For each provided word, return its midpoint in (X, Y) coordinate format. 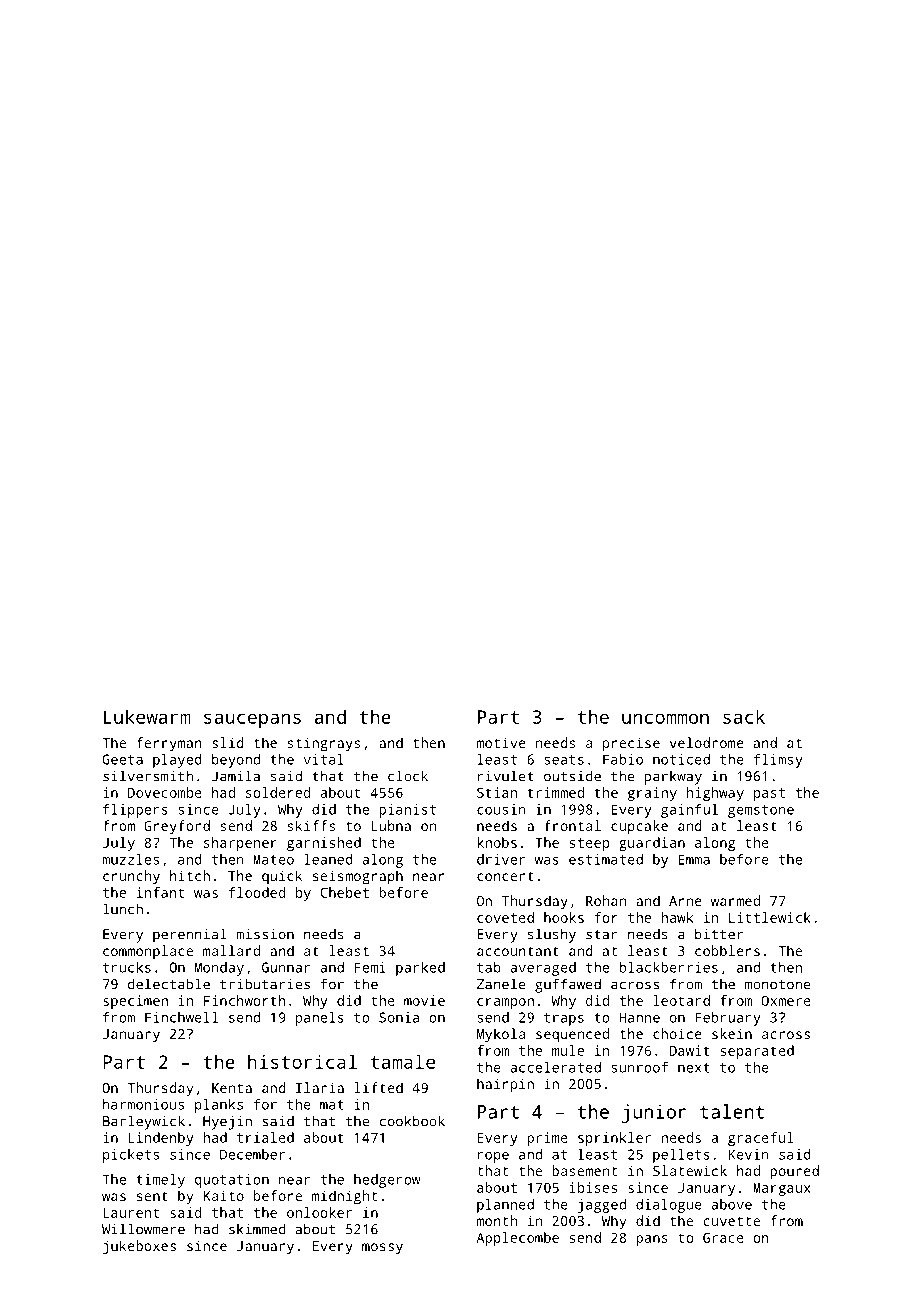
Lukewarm (147, 716)
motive (501, 742)
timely (160, 1181)
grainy (652, 794)
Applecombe (517, 1239)
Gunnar (286, 967)
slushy (552, 935)
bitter (719, 934)
